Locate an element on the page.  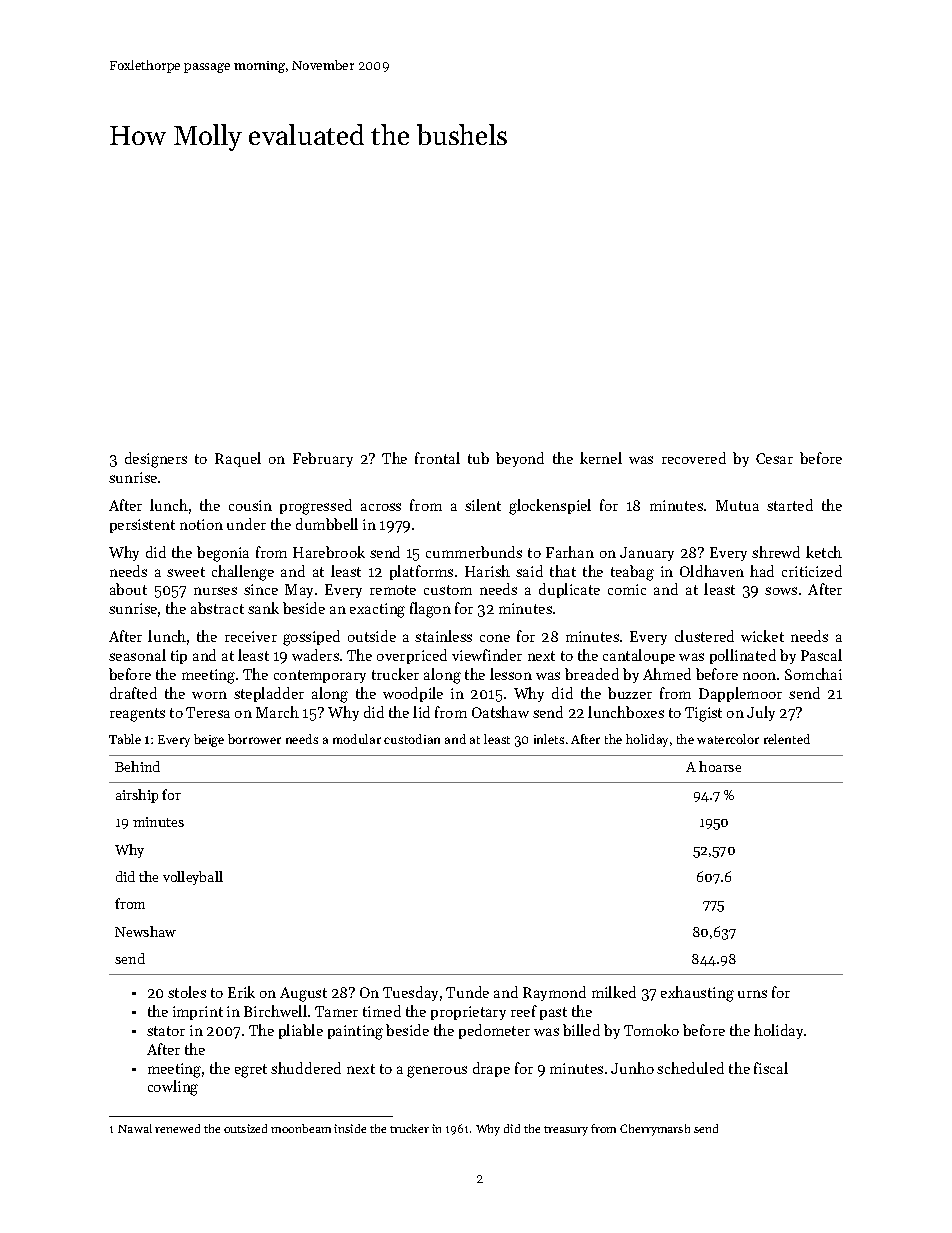
cowling is located at coordinates (173, 1088).
